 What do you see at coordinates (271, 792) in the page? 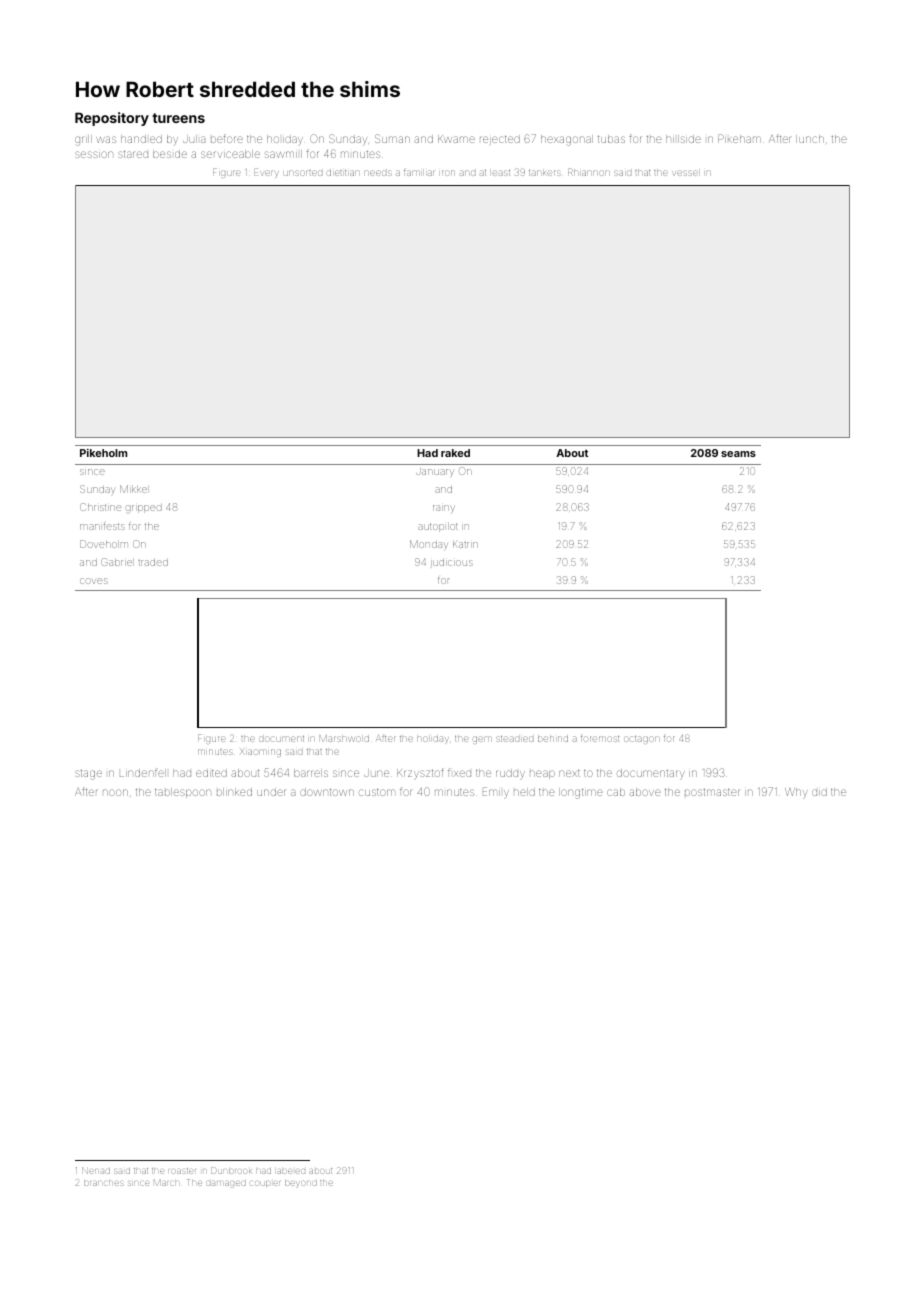
I see `under` at bounding box center [271, 792].
